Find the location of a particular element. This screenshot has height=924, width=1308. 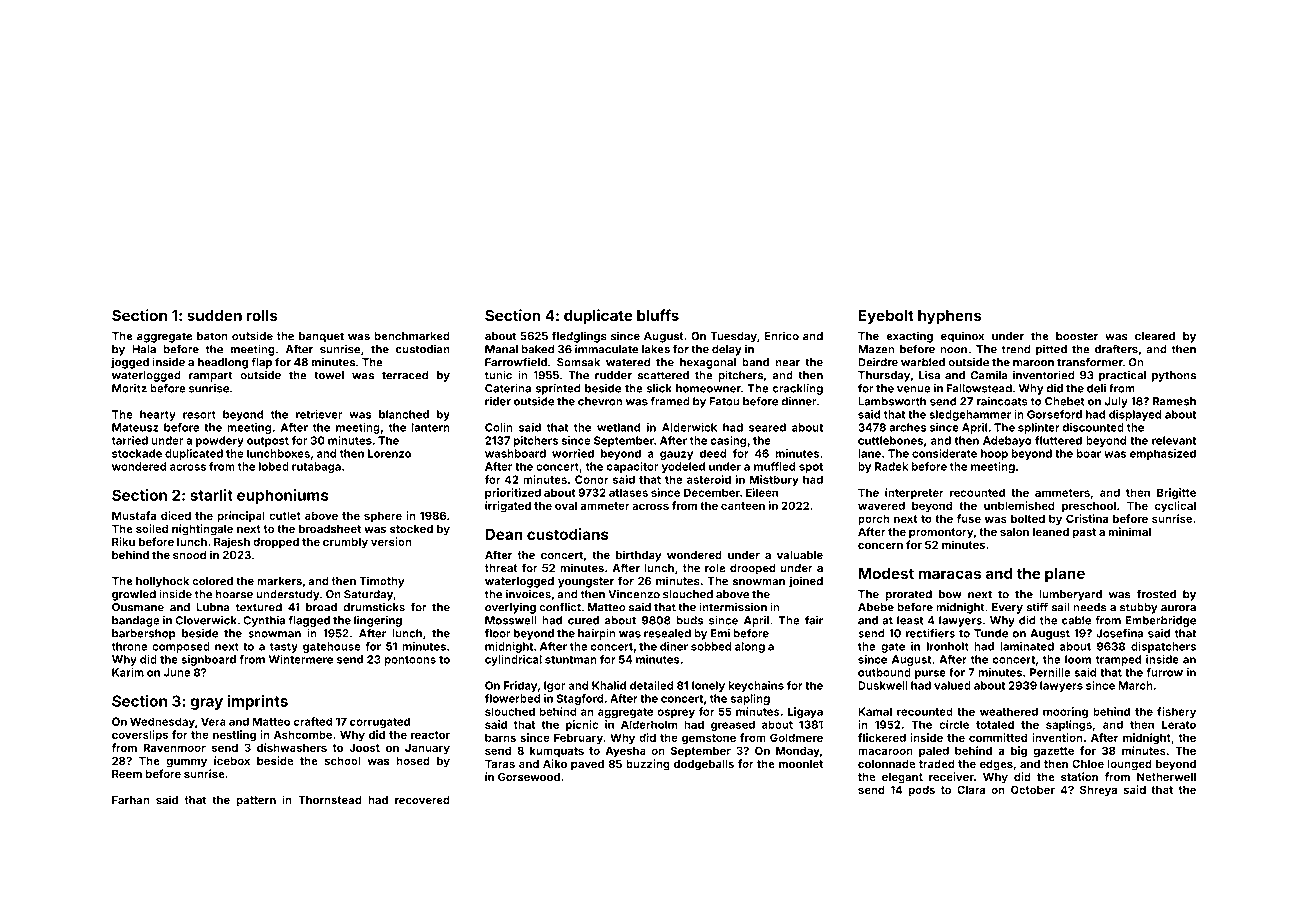

wetland is located at coordinates (618, 427).
